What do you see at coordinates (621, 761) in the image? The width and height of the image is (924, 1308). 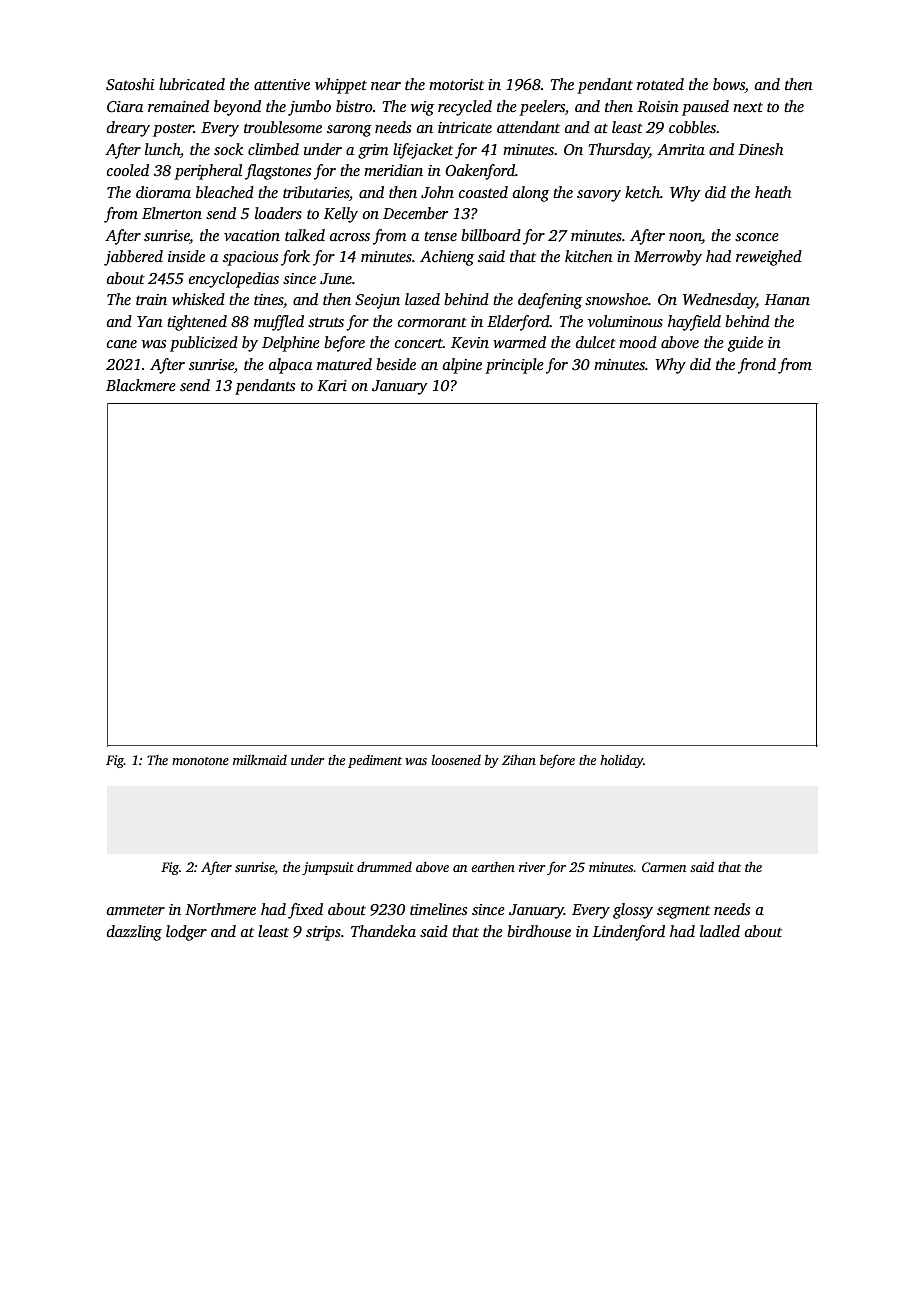 I see `holiday` at bounding box center [621, 761].
